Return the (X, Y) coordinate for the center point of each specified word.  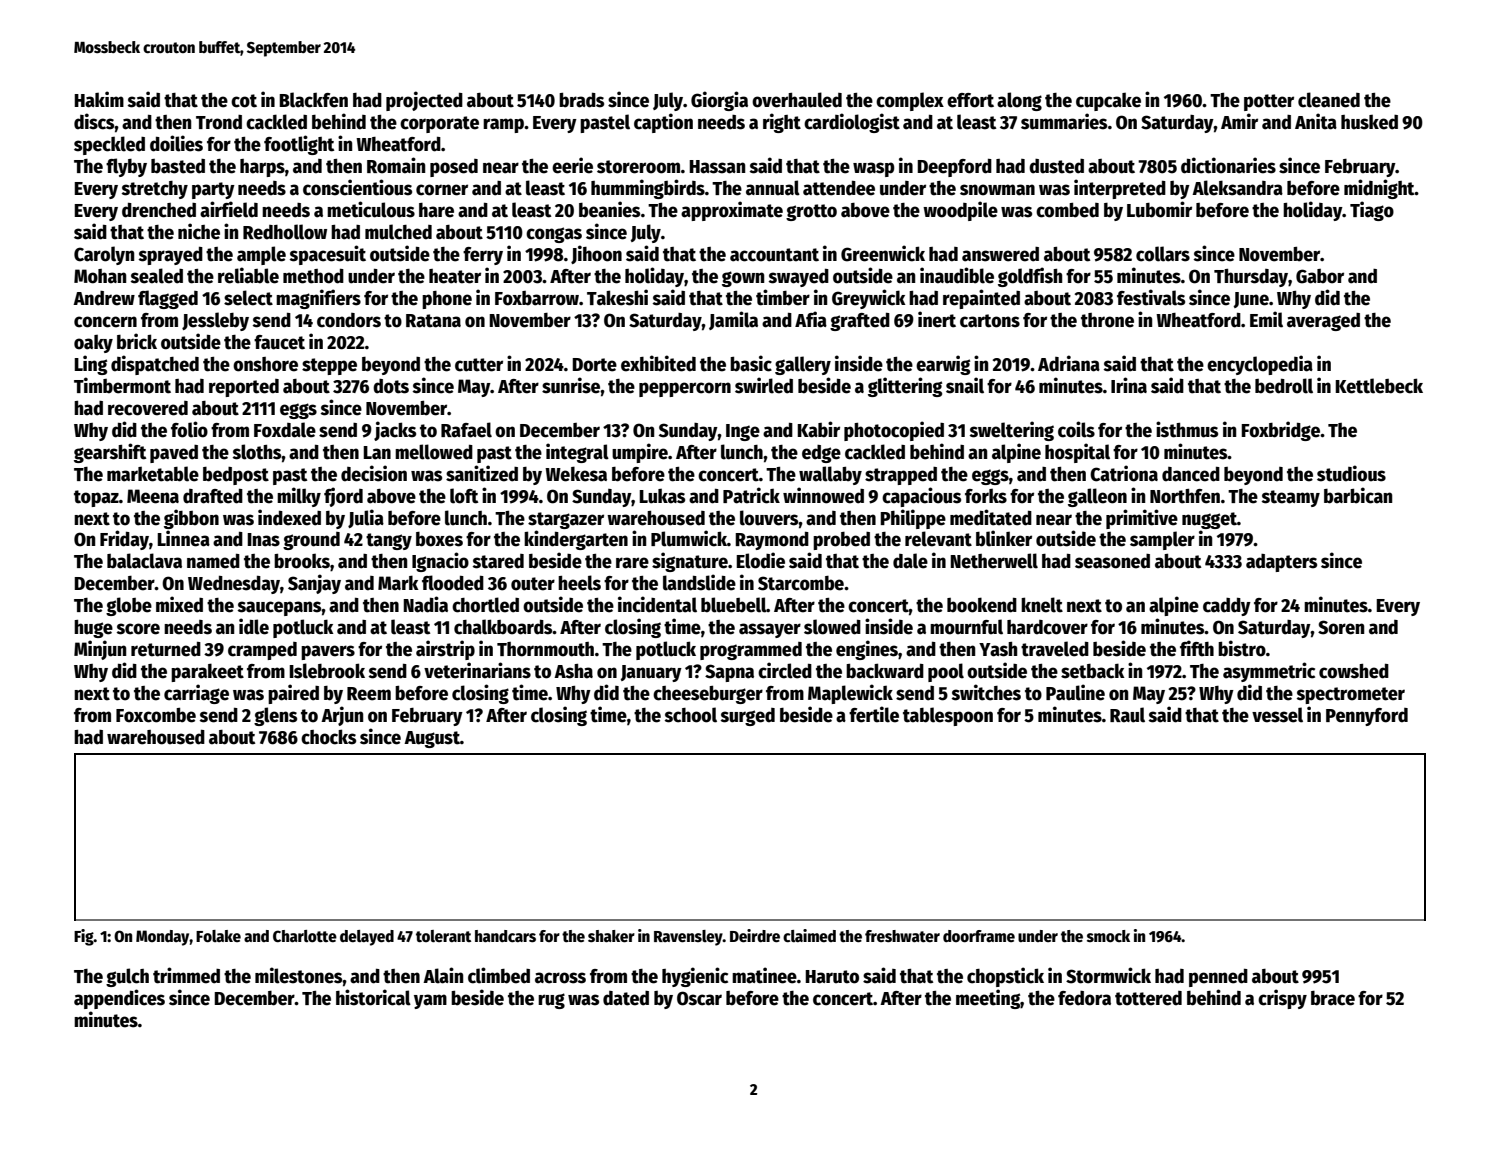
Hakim (99, 99)
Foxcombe (156, 715)
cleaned (1329, 100)
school (691, 715)
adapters (1281, 563)
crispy (1282, 999)
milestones (299, 975)
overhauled (797, 100)
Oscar (699, 998)
